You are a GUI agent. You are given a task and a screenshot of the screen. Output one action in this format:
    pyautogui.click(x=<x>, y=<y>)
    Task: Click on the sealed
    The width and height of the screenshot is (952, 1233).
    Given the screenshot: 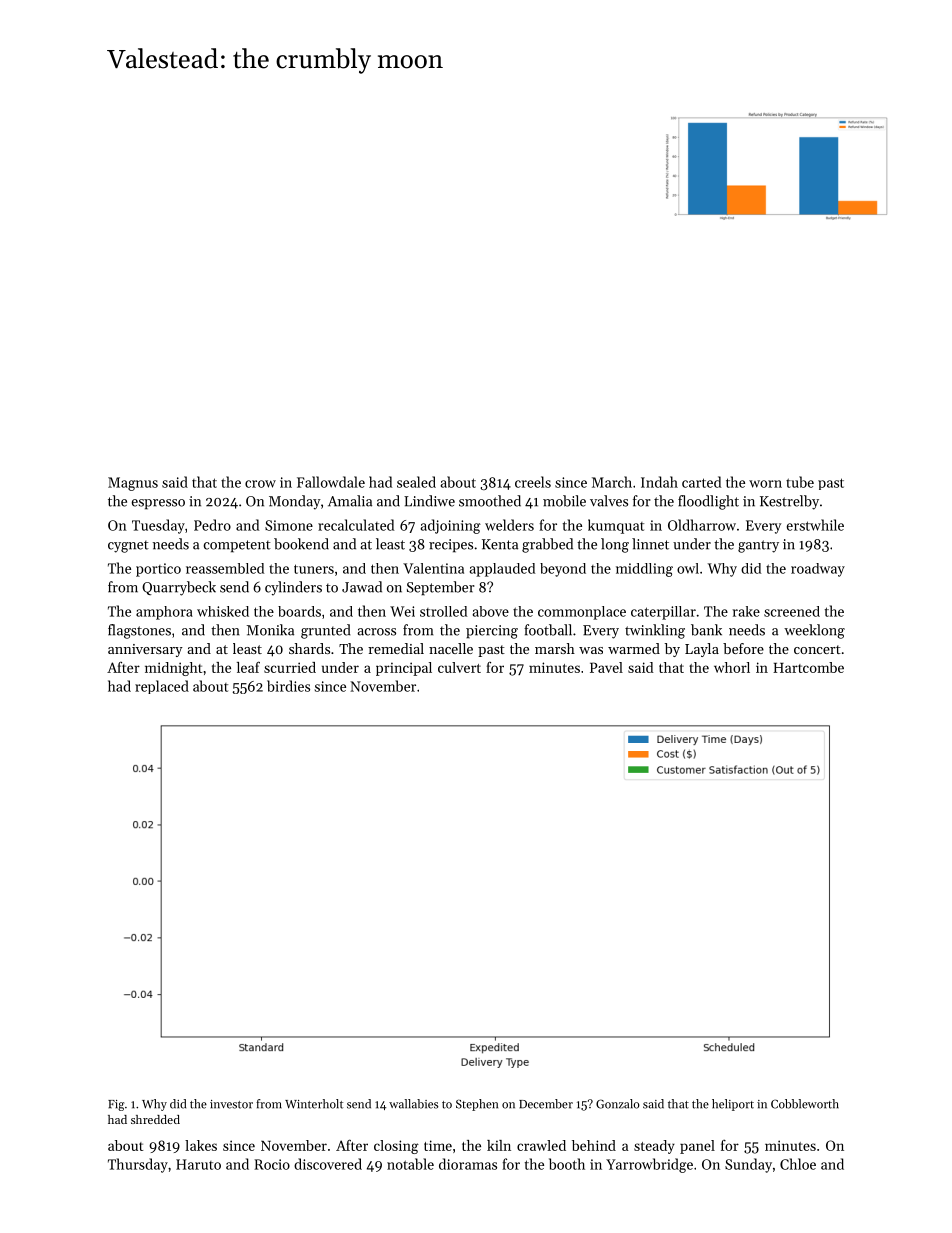 What is the action you would take?
    pyautogui.click(x=416, y=482)
